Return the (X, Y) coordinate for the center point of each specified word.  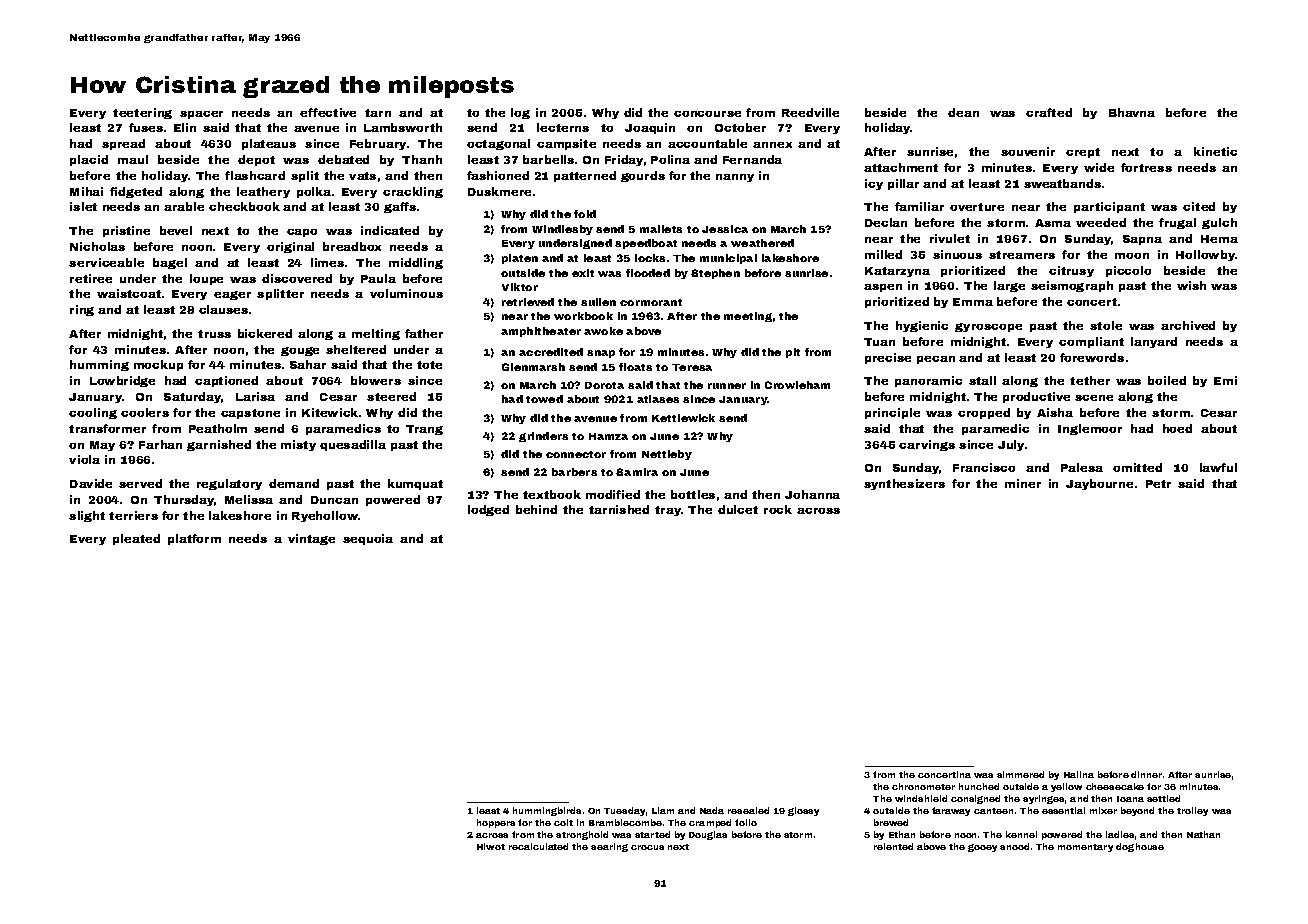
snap (601, 354)
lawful (1218, 467)
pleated (136, 539)
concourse (707, 114)
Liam (663, 810)
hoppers (496, 823)
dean (963, 112)
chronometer (923, 786)
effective (328, 112)
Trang (424, 430)
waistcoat (129, 293)
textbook (552, 494)
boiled (1167, 380)
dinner (1146, 774)
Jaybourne (1099, 484)
